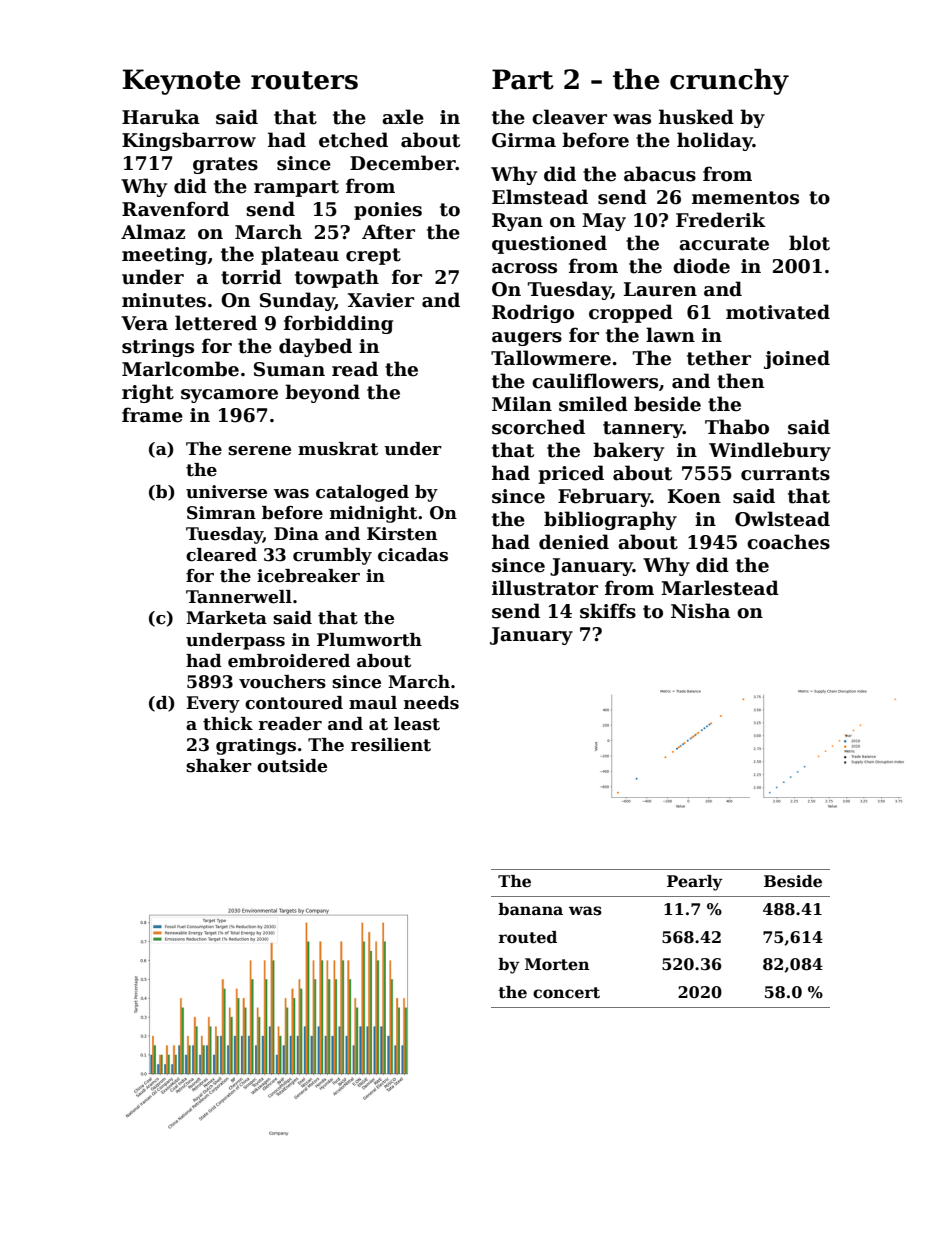 This document has width=952, height=1233. What do you see at coordinates (720, 588) in the document?
I see `Marlestead` at bounding box center [720, 588].
